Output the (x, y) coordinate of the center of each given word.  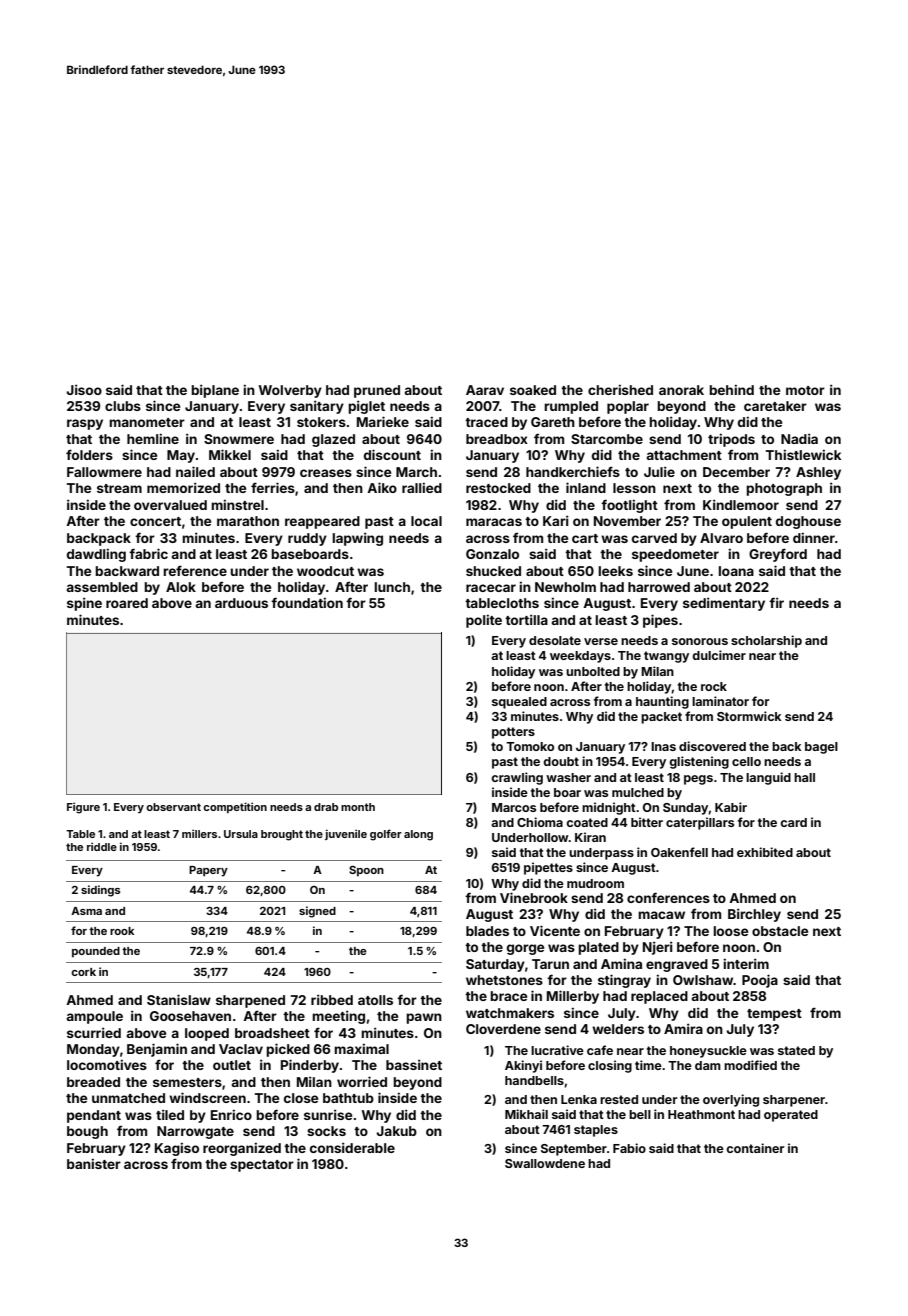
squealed (519, 703)
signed (317, 912)
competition (235, 807)
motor (805, 390)
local (426, 521)
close (301, 1098)
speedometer (675, 555)
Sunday (685, 809)
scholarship (766, 641)
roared (127, 603)
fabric (148, 553)
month (358, 807)
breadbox (497, 439)
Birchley (754, 915)
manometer (147, 422)
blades (487, 931)
